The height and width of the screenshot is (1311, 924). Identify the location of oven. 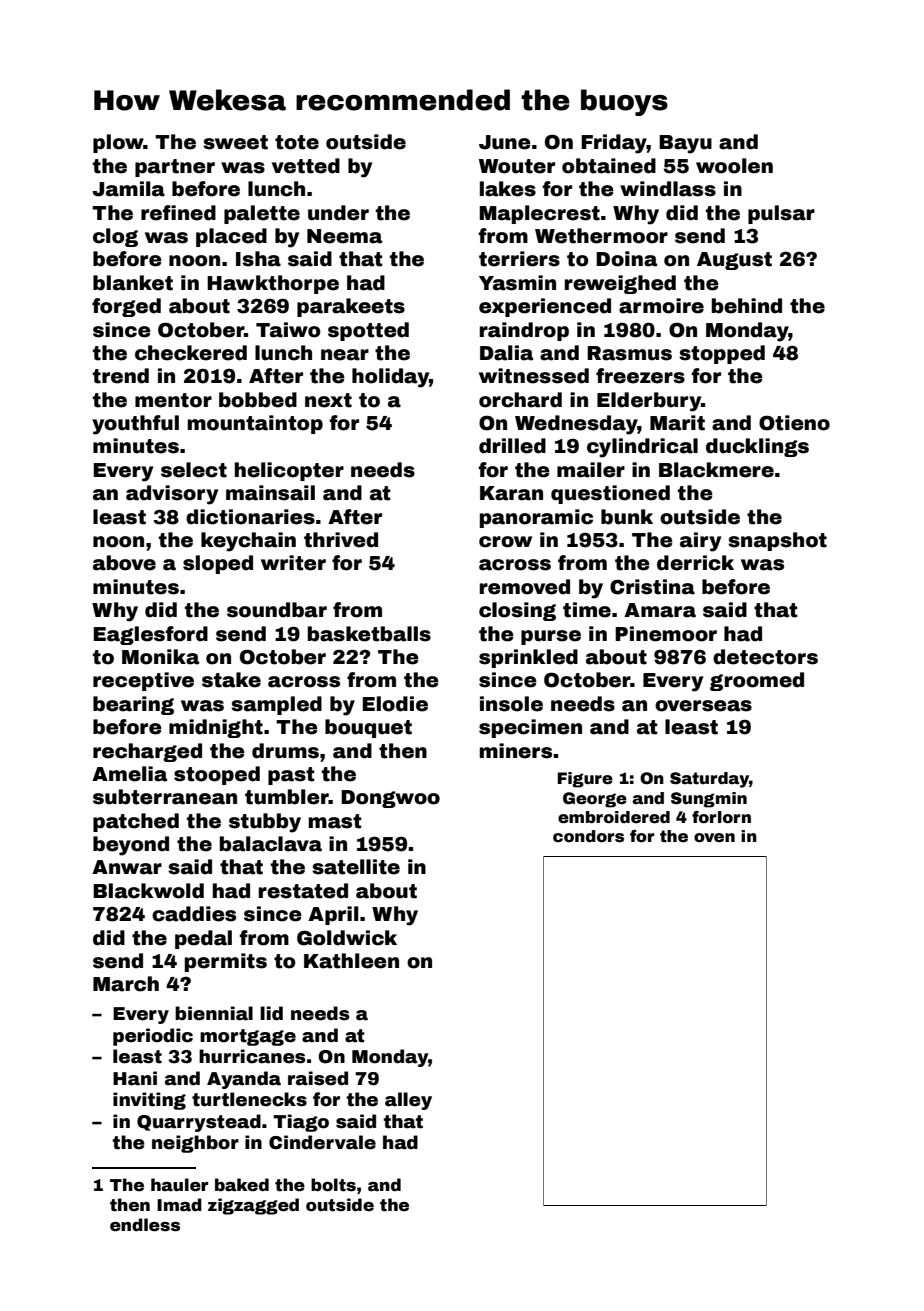
(714, 838).
